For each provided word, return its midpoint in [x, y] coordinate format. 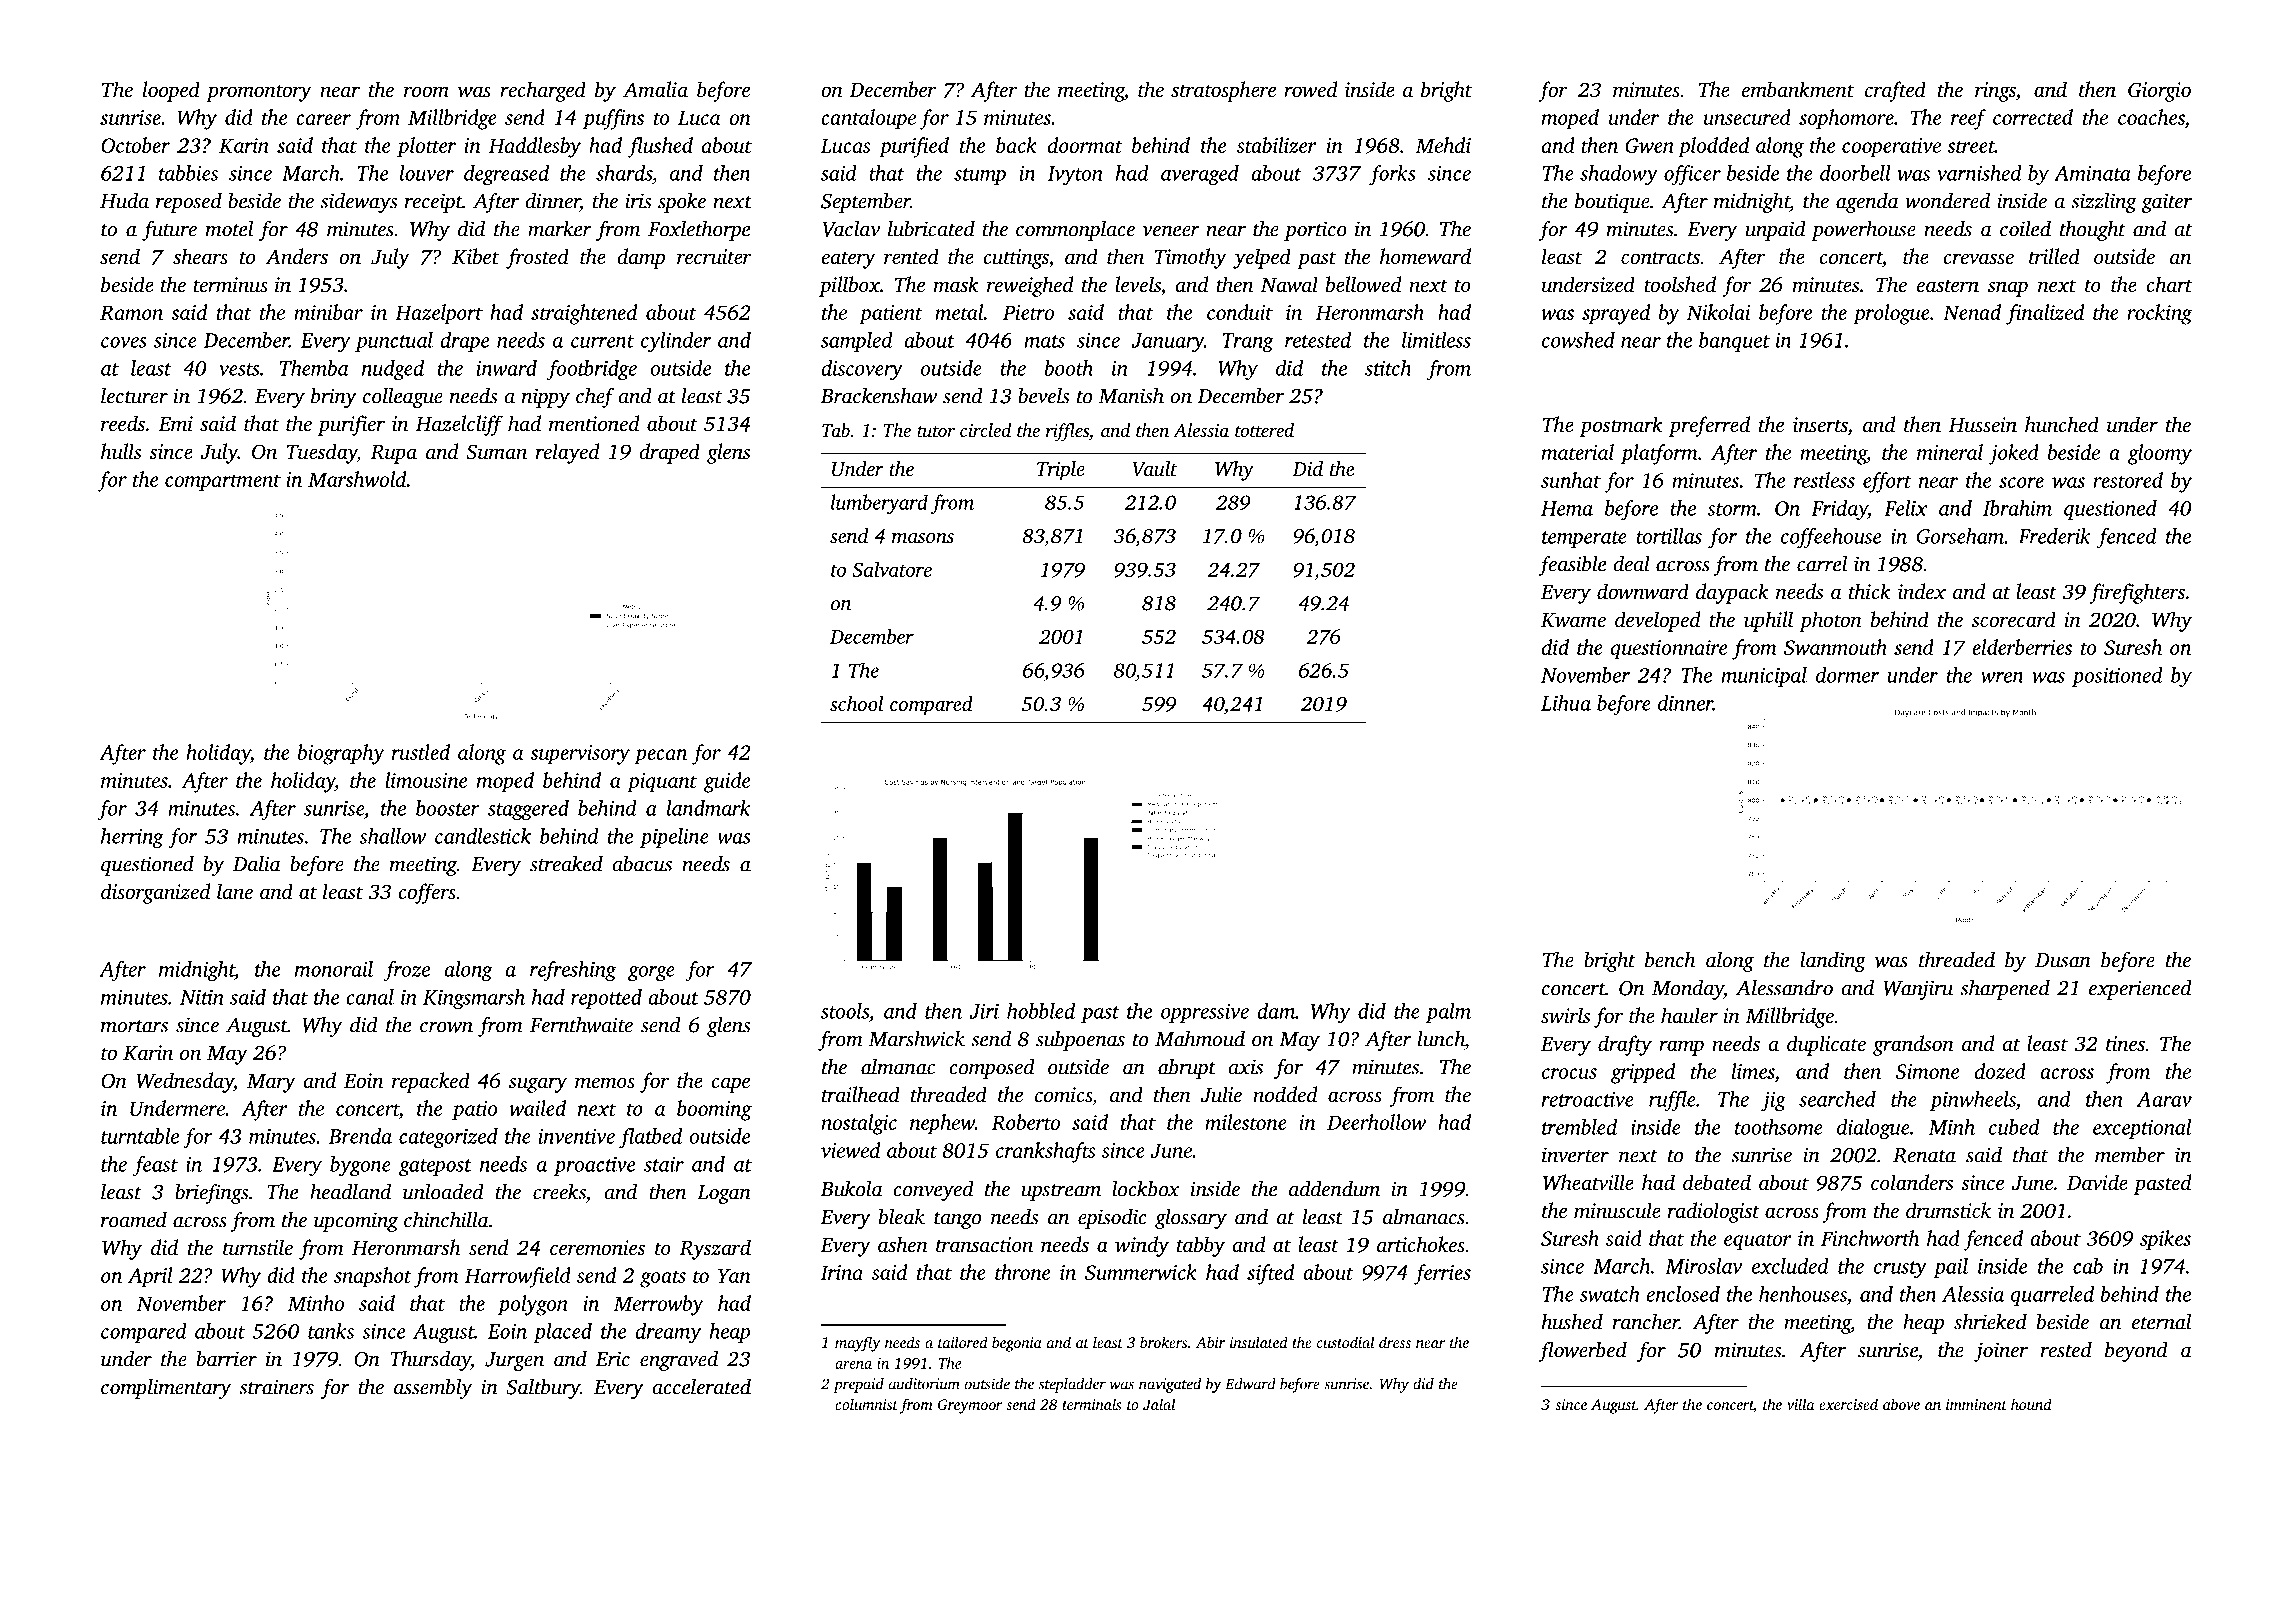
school [856, 703]
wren [2002, 677]
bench [1670, 960]
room [426, 91]
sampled [857, 342]
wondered [1947, 200]
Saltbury [543, 1388]
